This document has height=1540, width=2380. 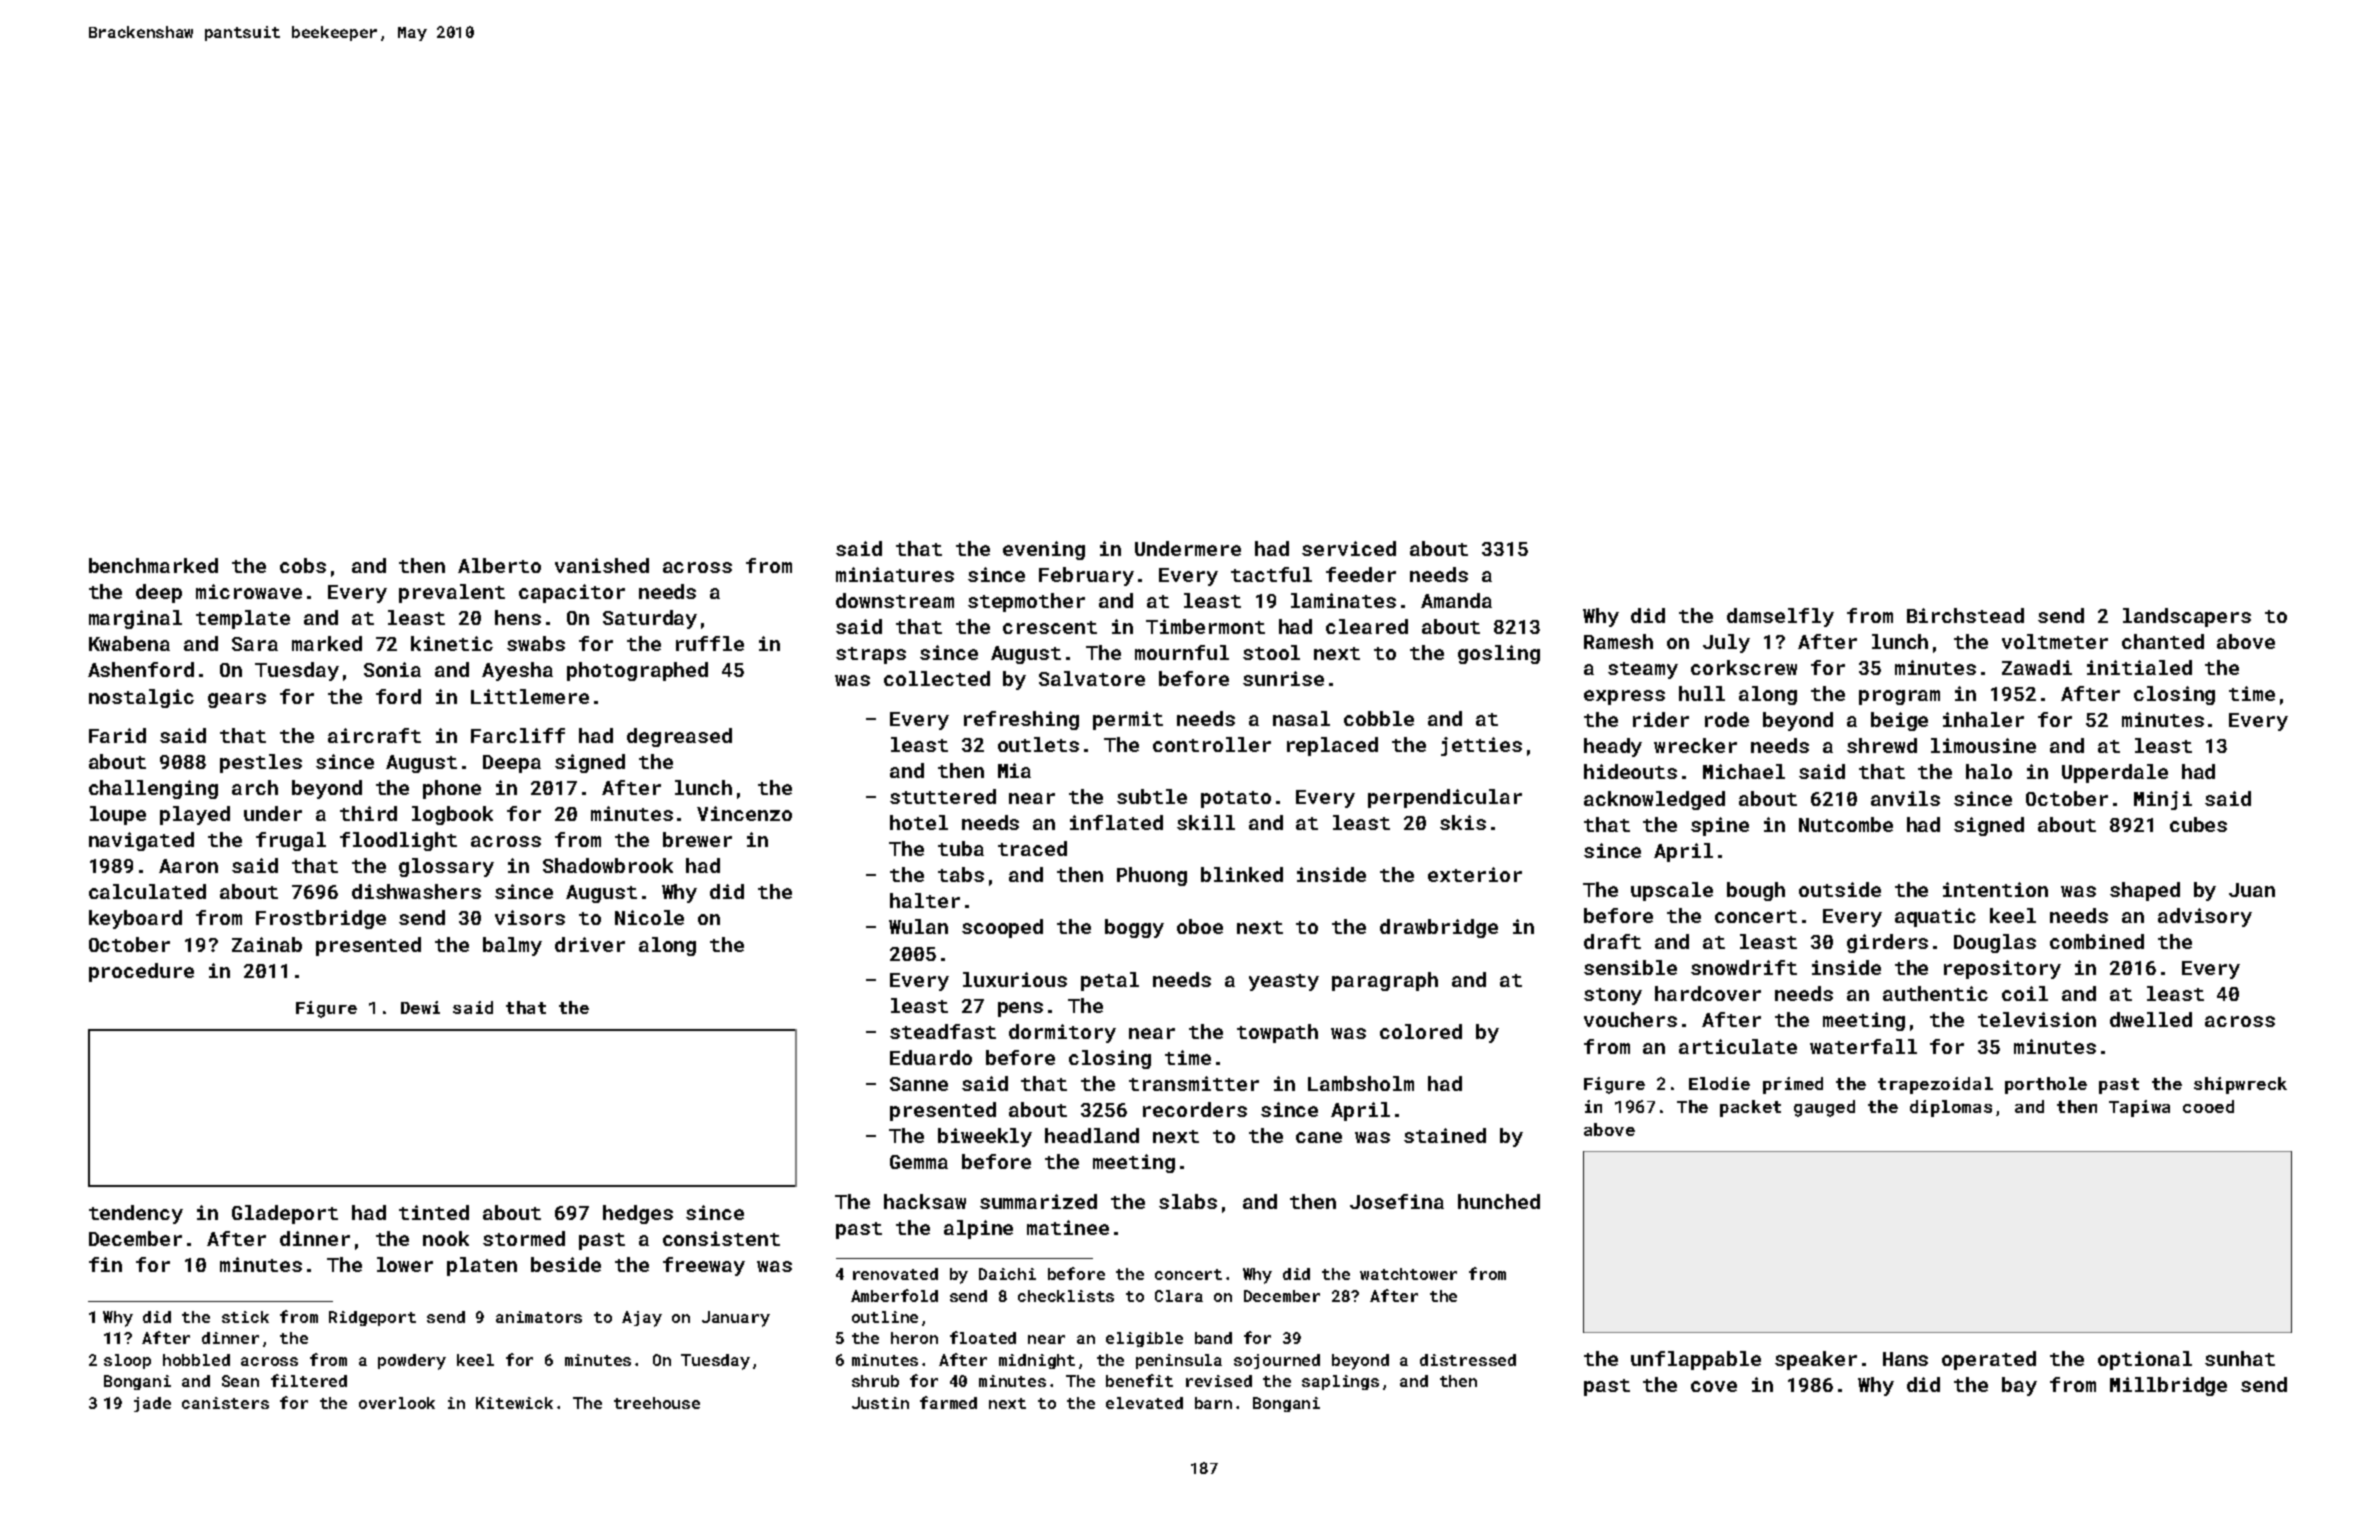 I want to click on Justin, so click(x=880, y=1403).
